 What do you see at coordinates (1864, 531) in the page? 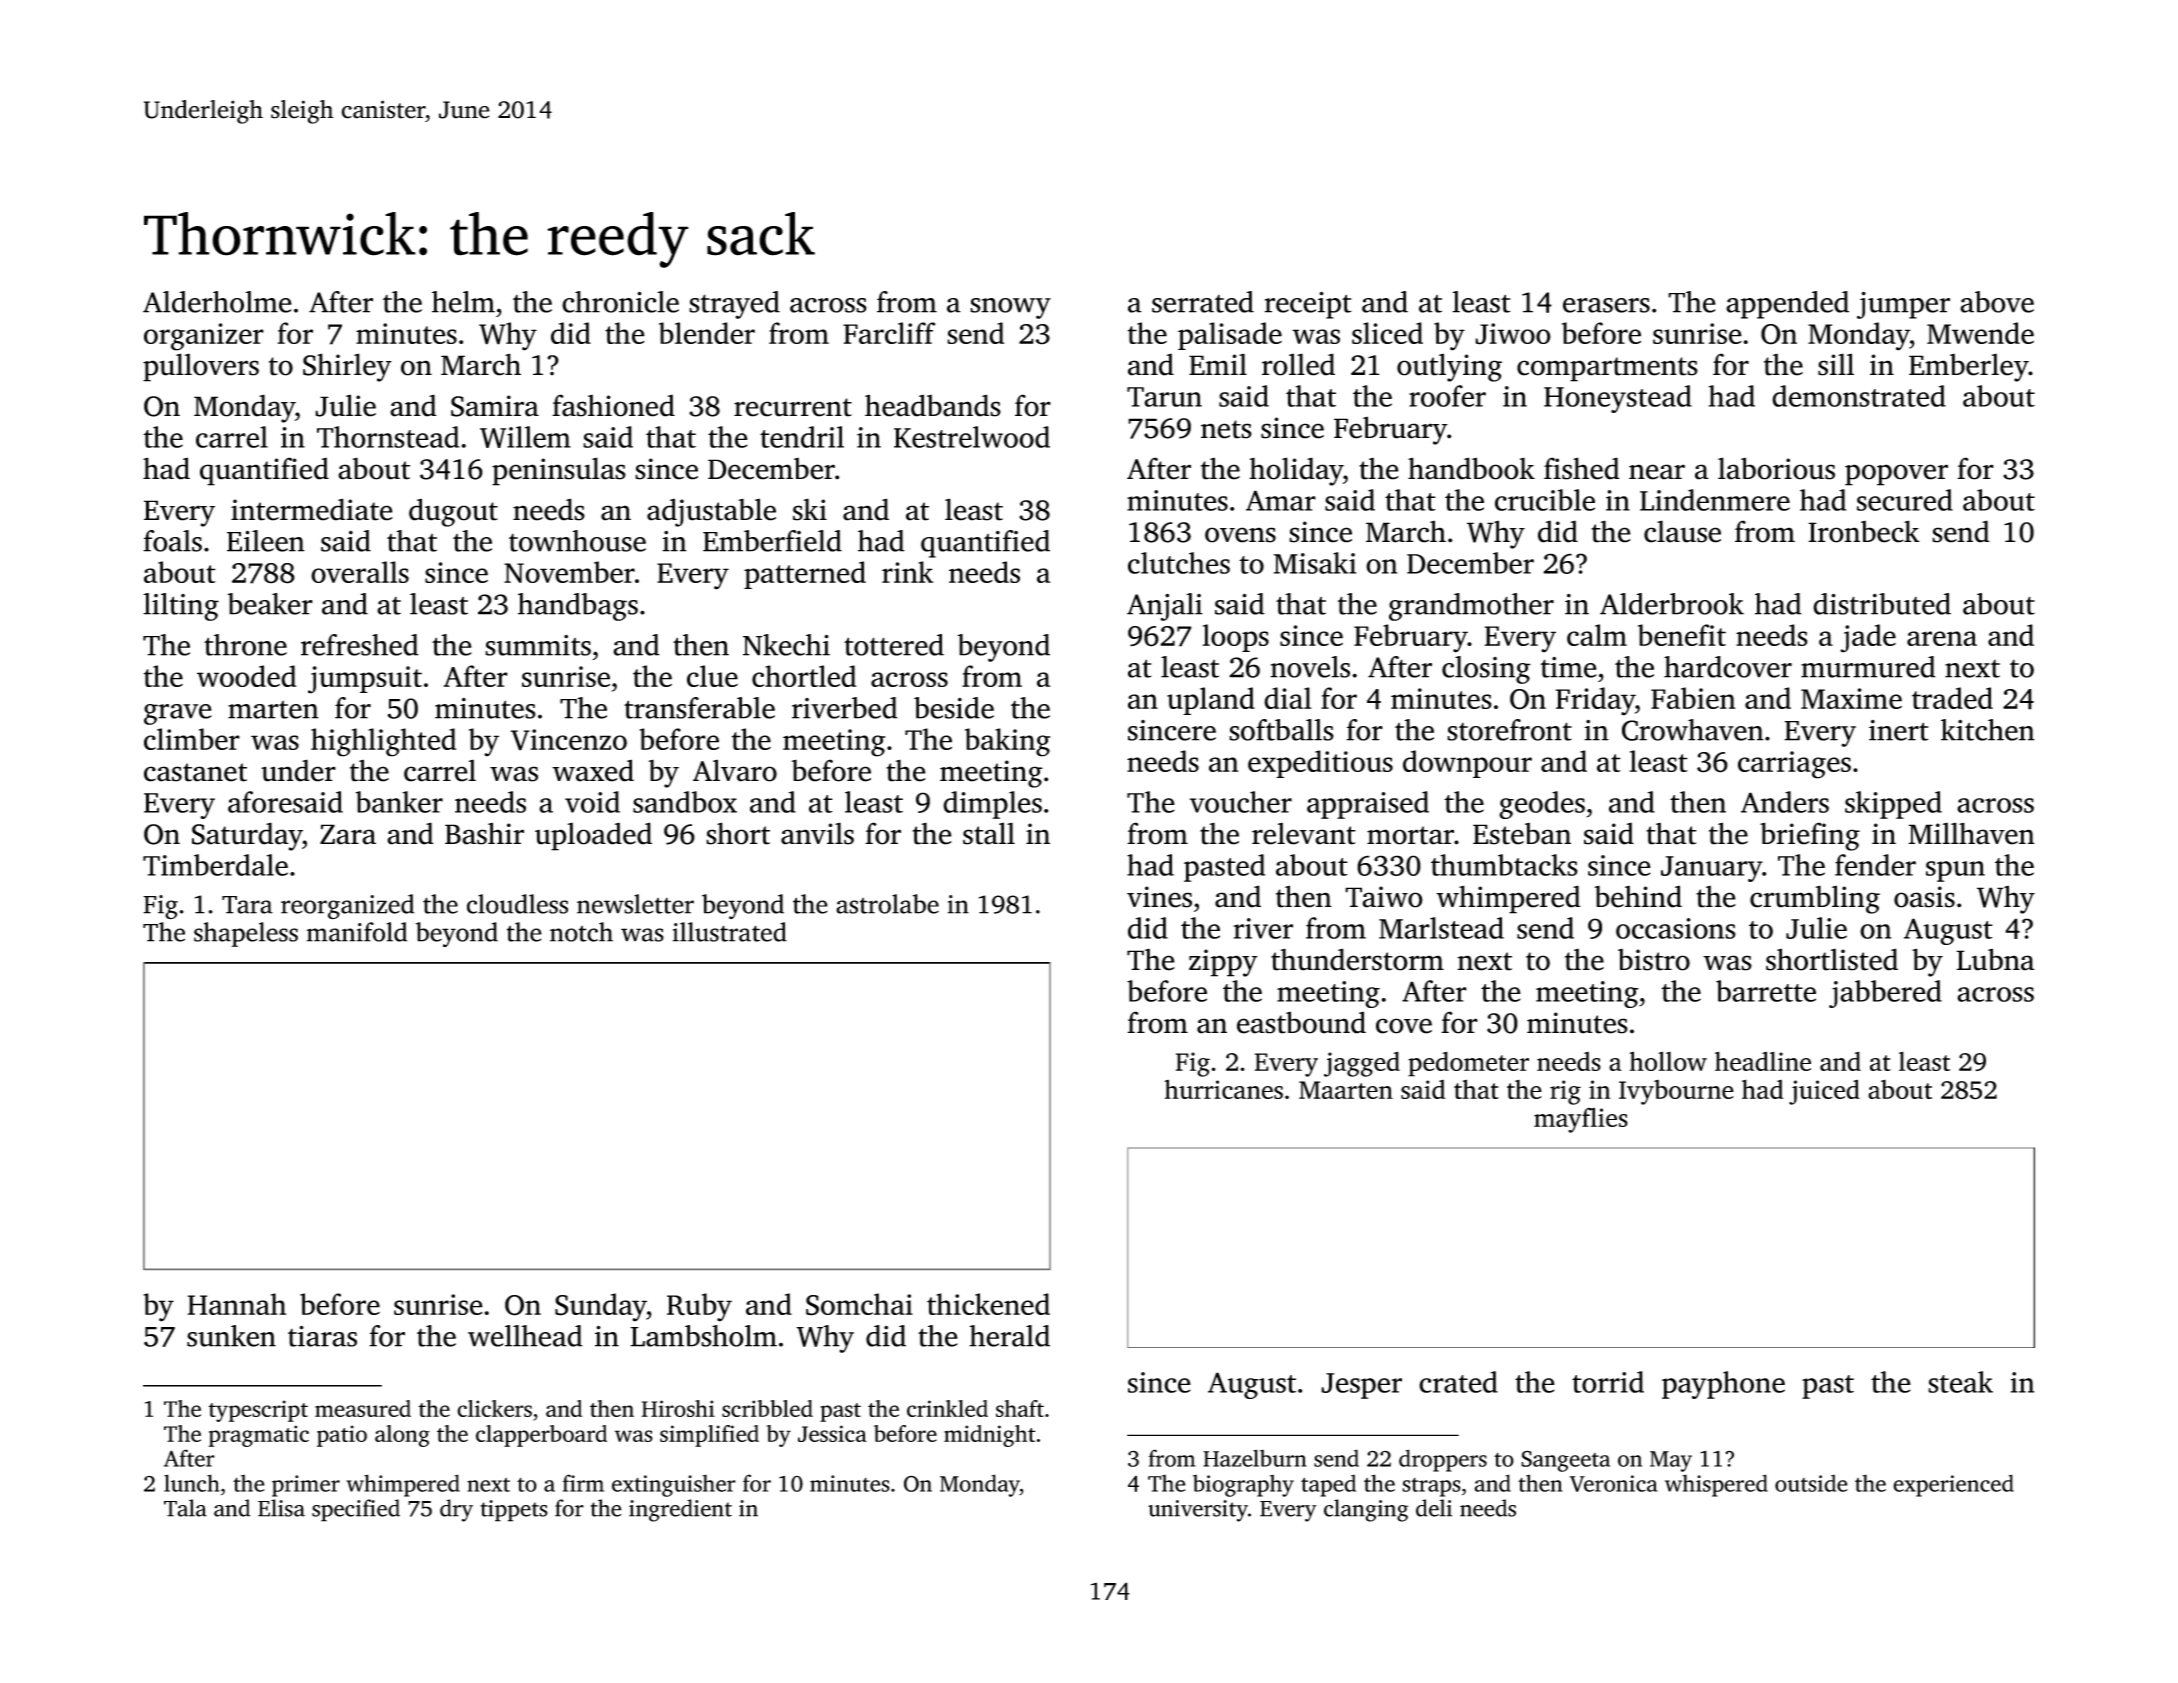
I see `Ironbeck` at bounding box center [1864, 531].
